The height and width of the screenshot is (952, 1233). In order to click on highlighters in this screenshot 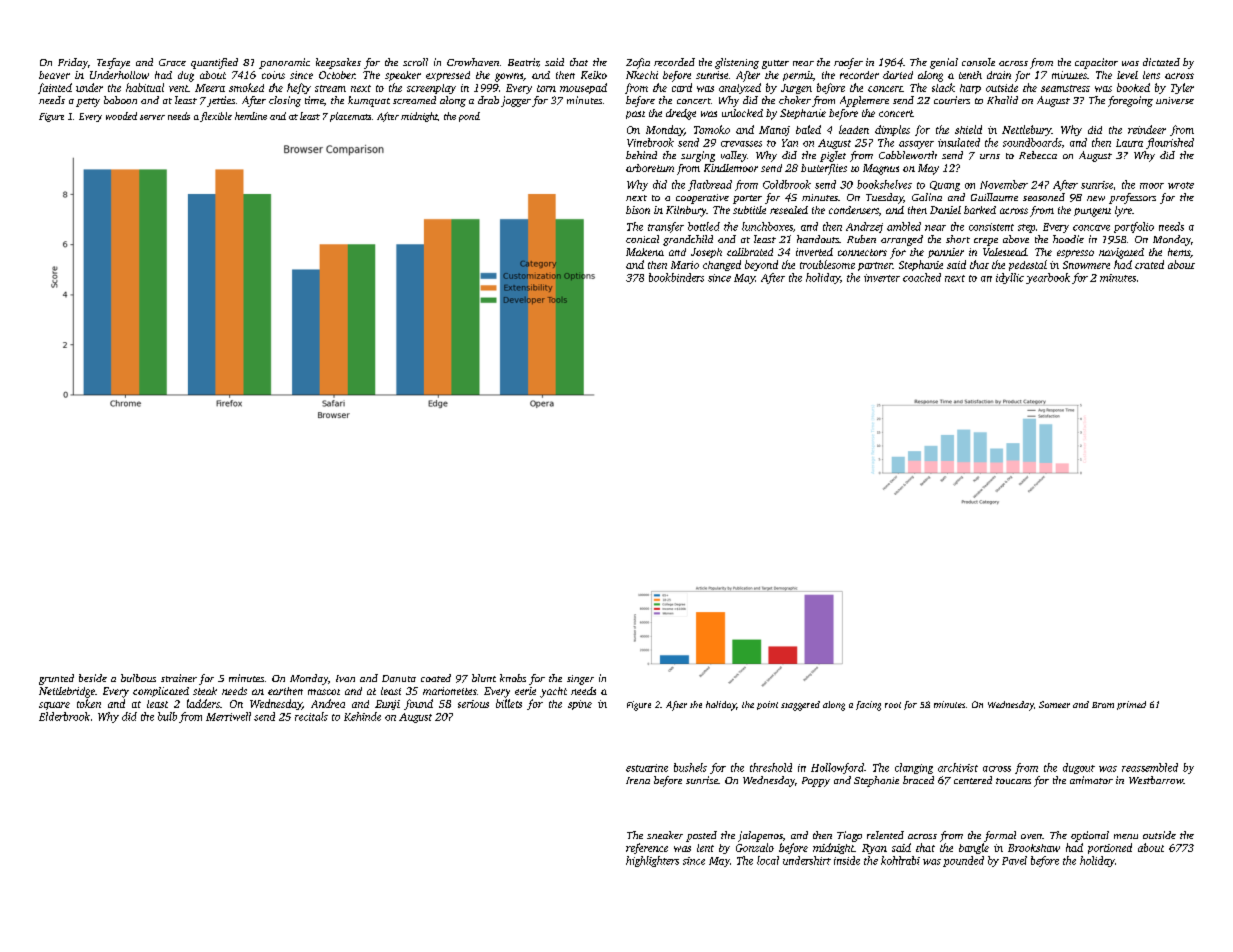, I will do `click(652, 861)`.
